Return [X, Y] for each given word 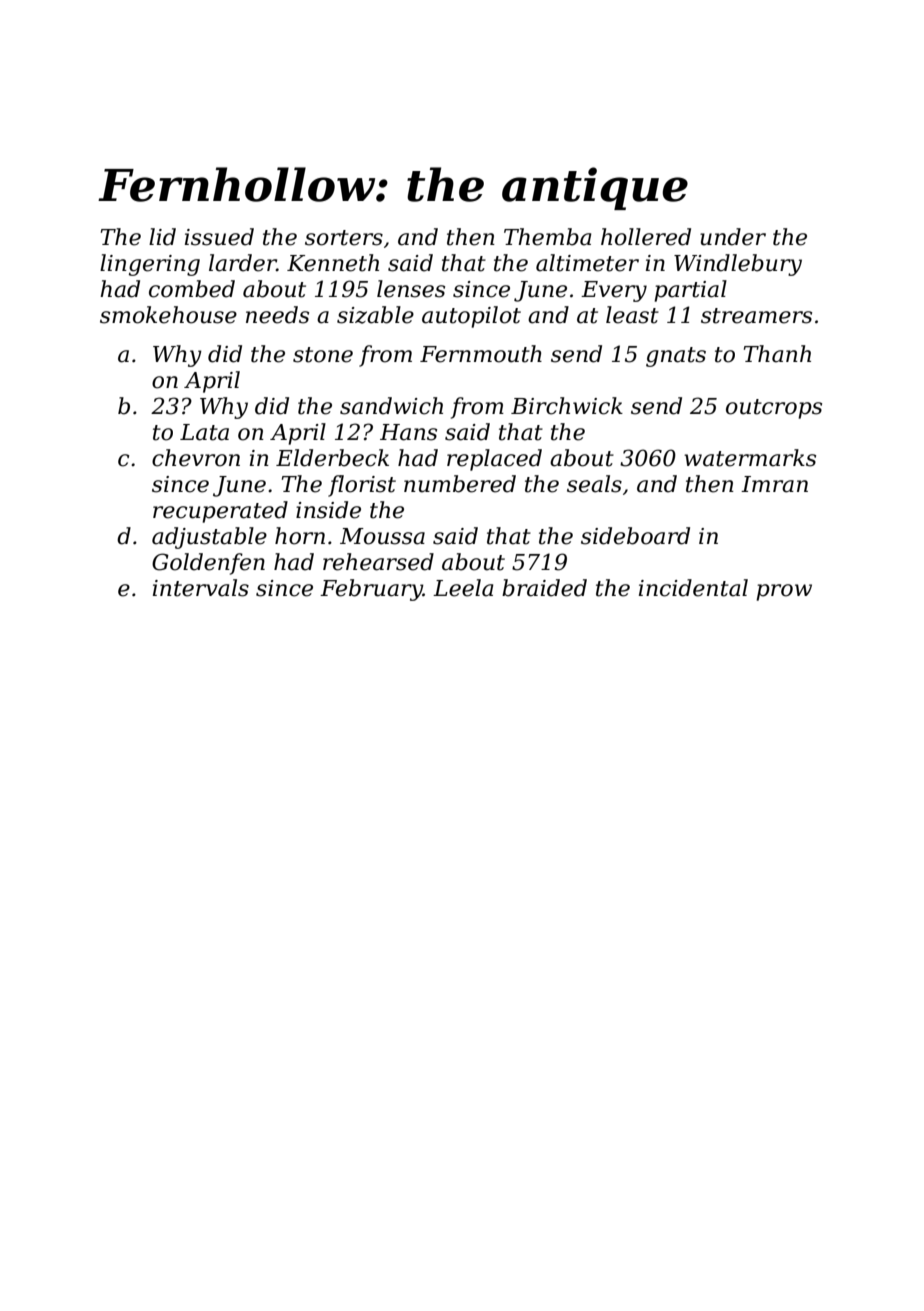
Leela [463, 588]
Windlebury [738, 265]
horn [300, 536]
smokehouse [168, 315]
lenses [411, 289]
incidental [693, 588]
